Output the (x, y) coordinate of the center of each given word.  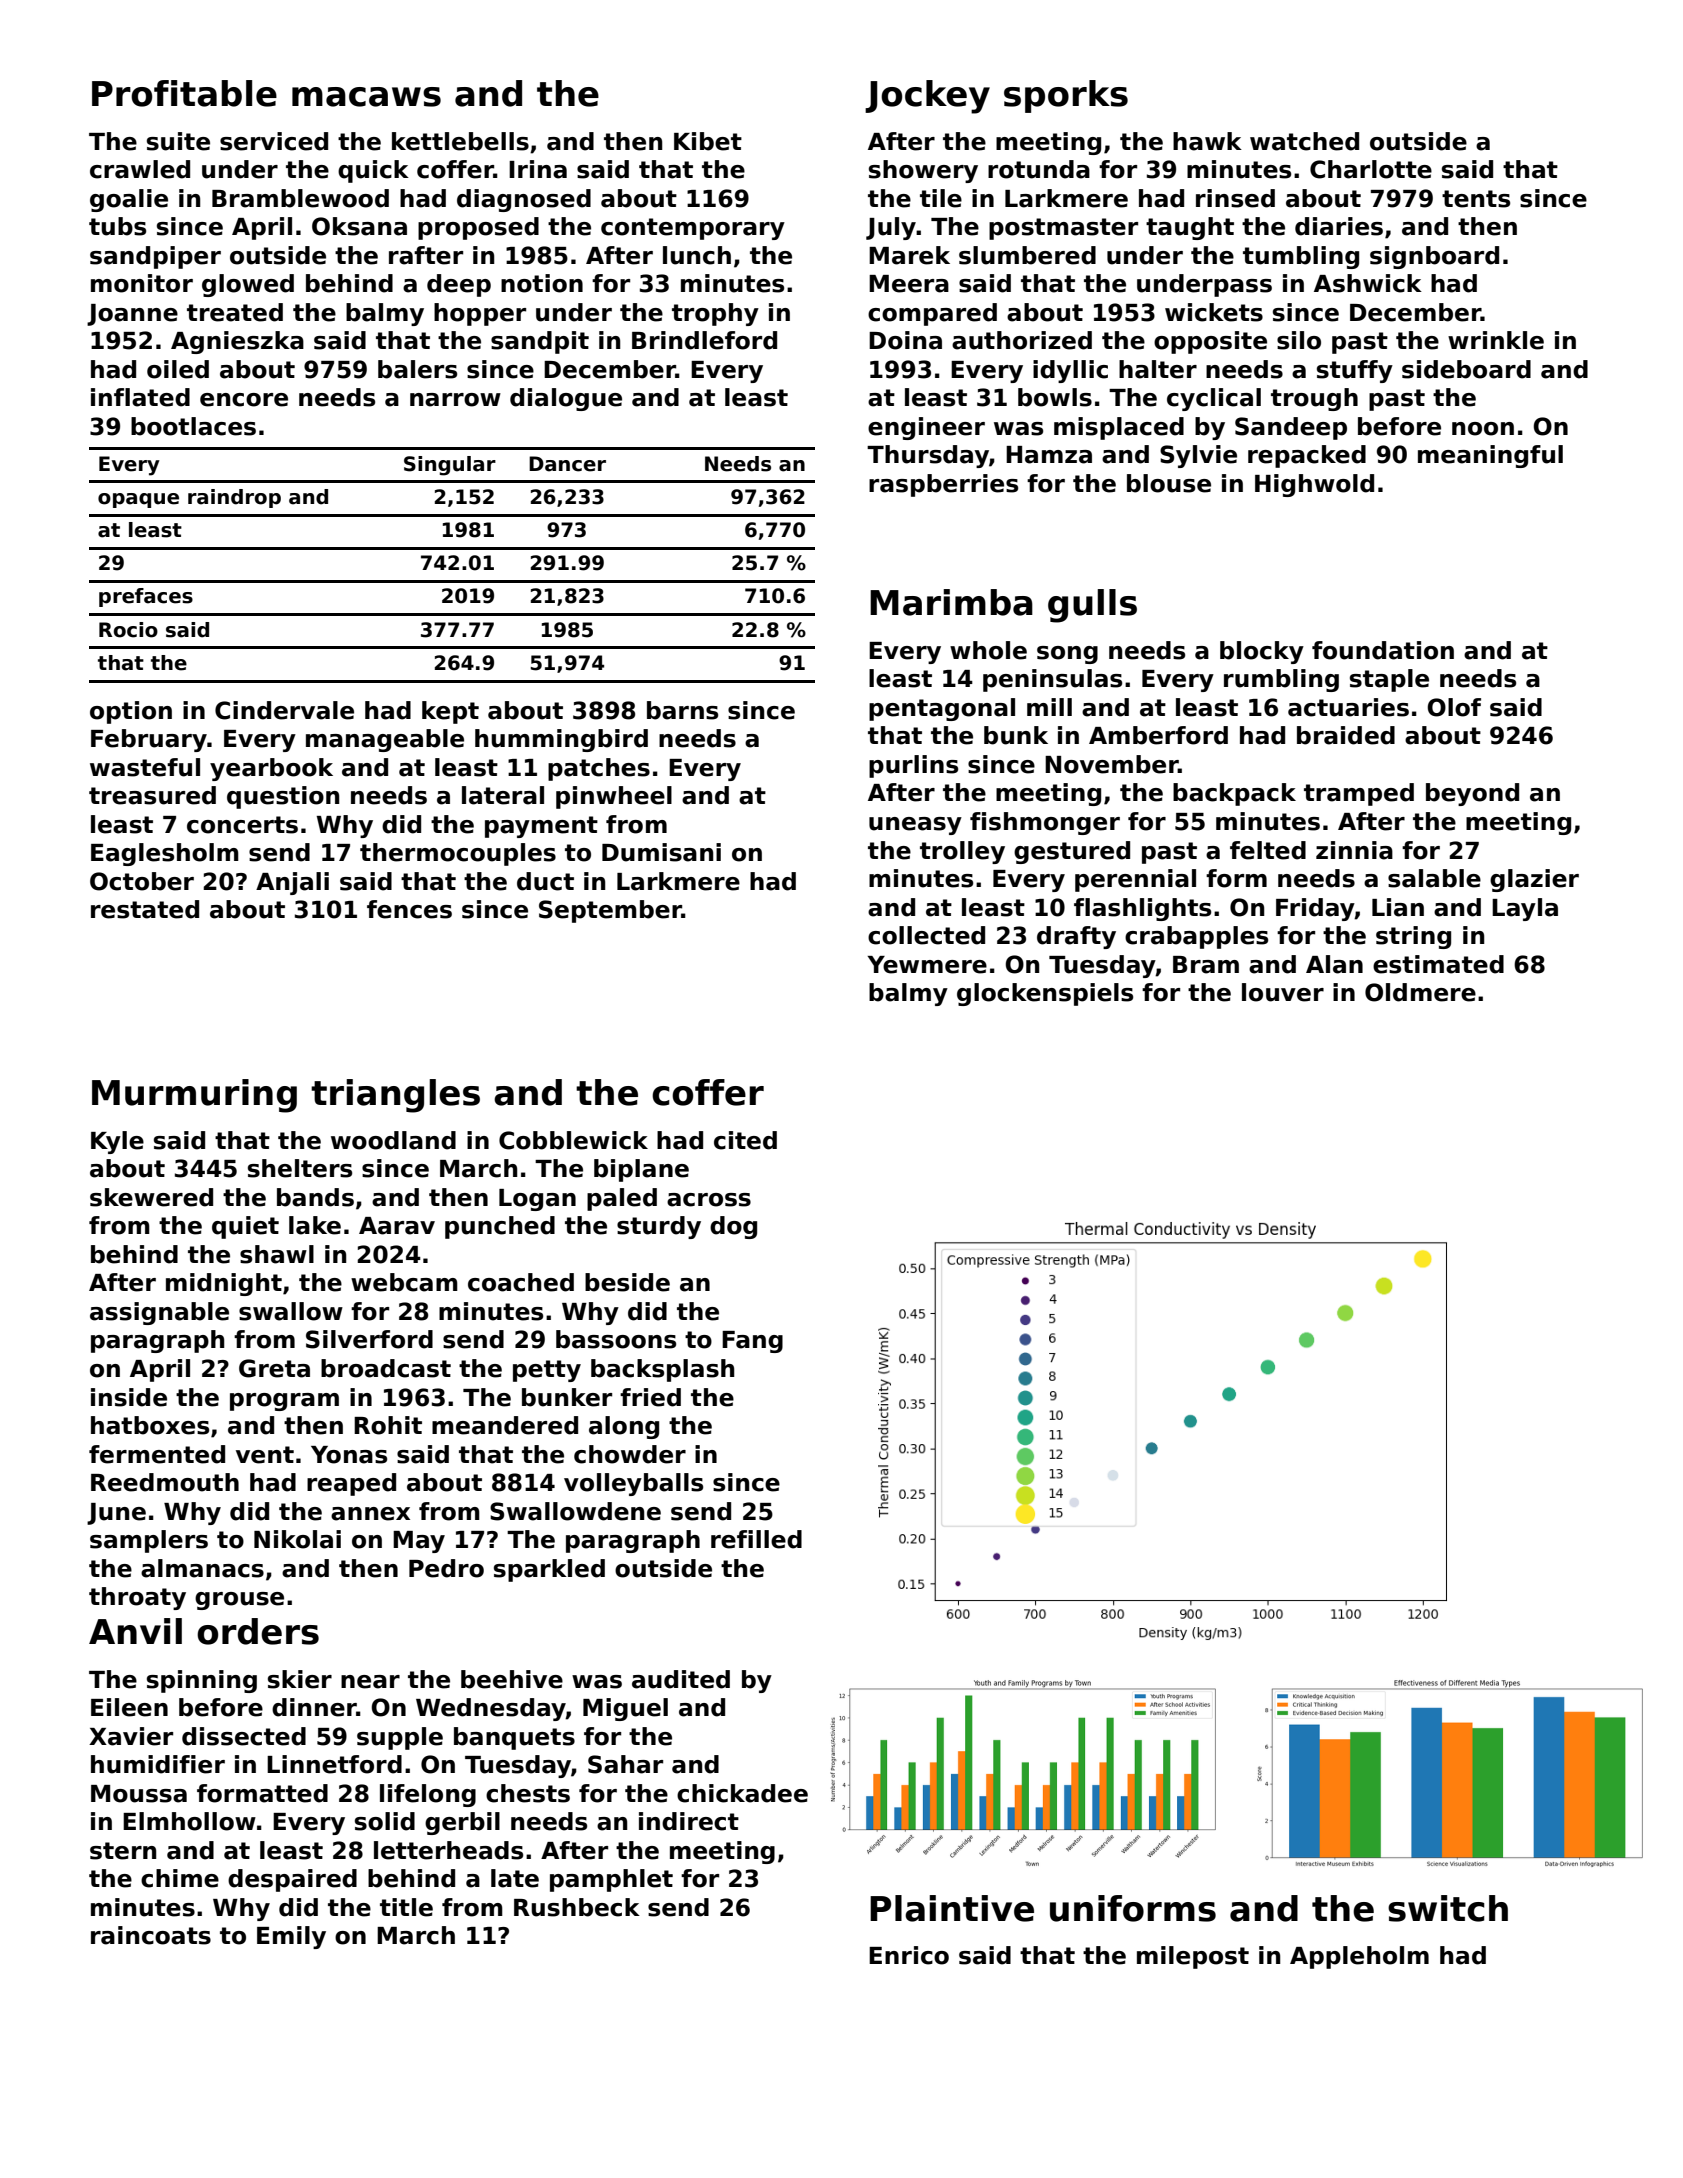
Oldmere (1420, 992)
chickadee (742, 1793)
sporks (1066, 96)
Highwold (1314, 485)
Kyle (117, 1142)
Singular (450, 466)
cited (745, 1140)
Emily (291, 1937)
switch (1448, 1908)
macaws (366, 97)
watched (1304, 141)
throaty (137, 1598)
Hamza (1049, 455)
